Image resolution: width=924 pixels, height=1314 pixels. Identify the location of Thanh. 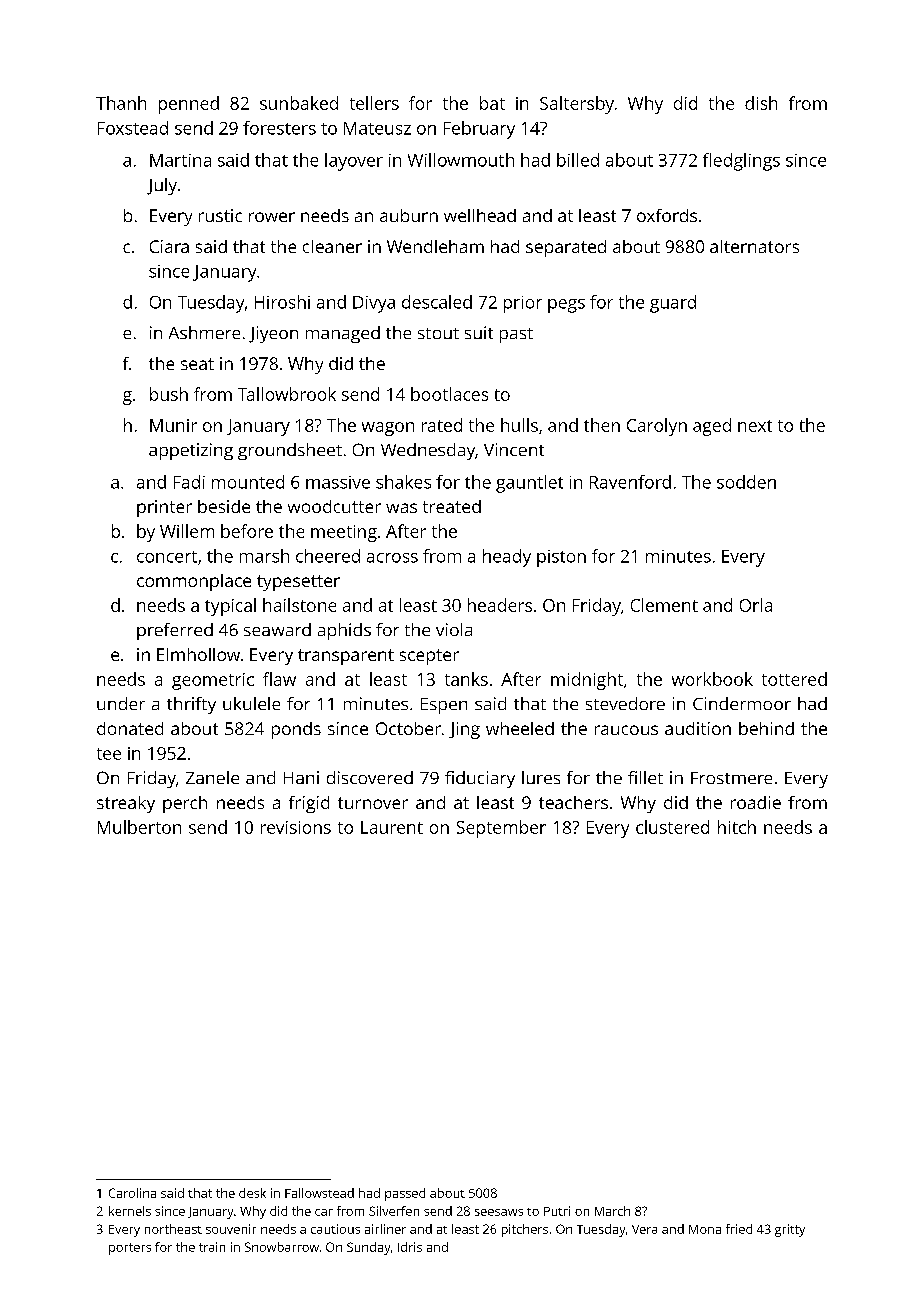
(121, 103).
